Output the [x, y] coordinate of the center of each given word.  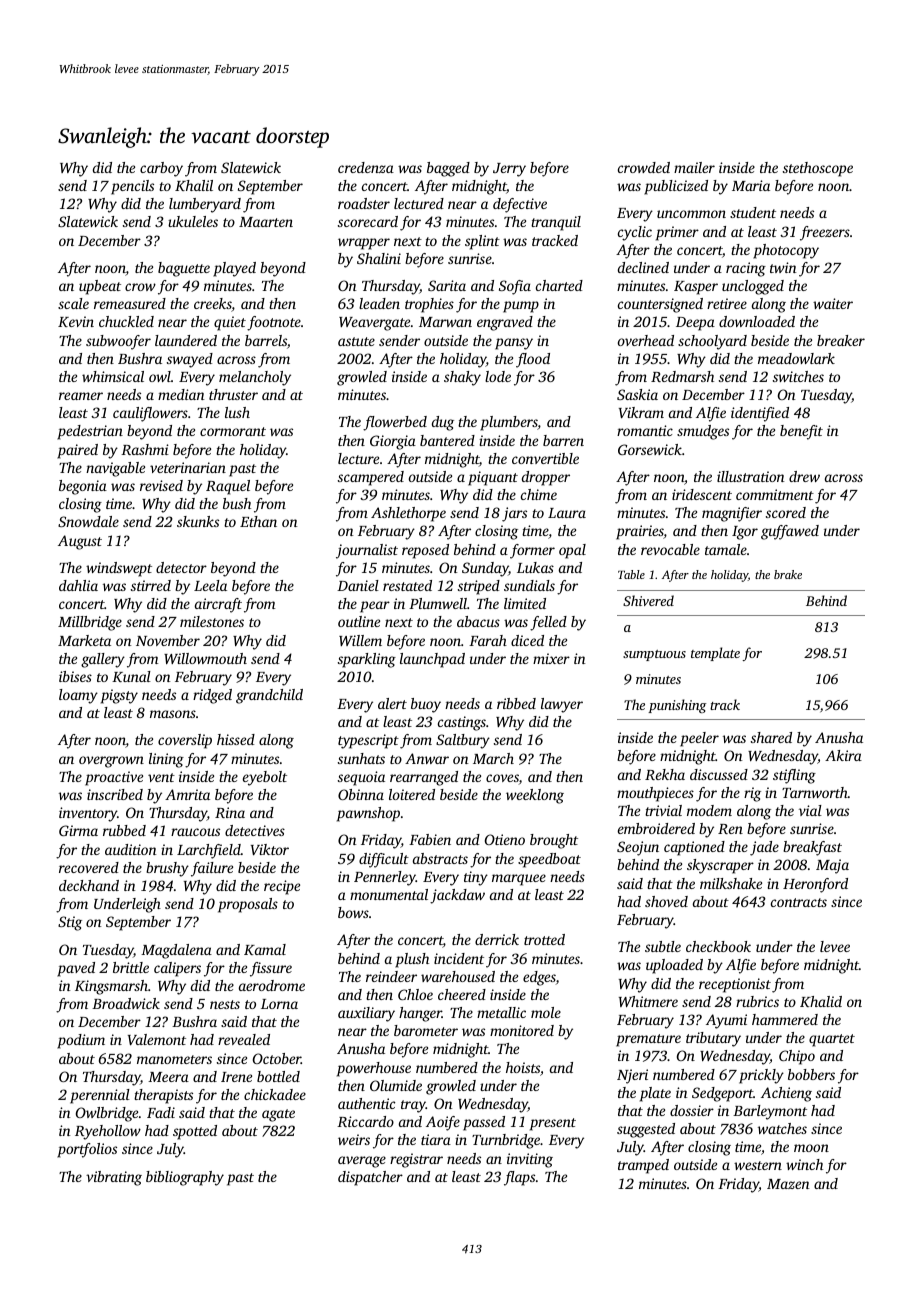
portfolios [87, 1150]
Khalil [194, 185]
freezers [825, 233]
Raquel [228, 487]
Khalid [821, 1001]
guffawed [790, 532]
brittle [131, 967]
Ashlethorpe [408, 514]
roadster [364, 203]
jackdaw [457, 896]
